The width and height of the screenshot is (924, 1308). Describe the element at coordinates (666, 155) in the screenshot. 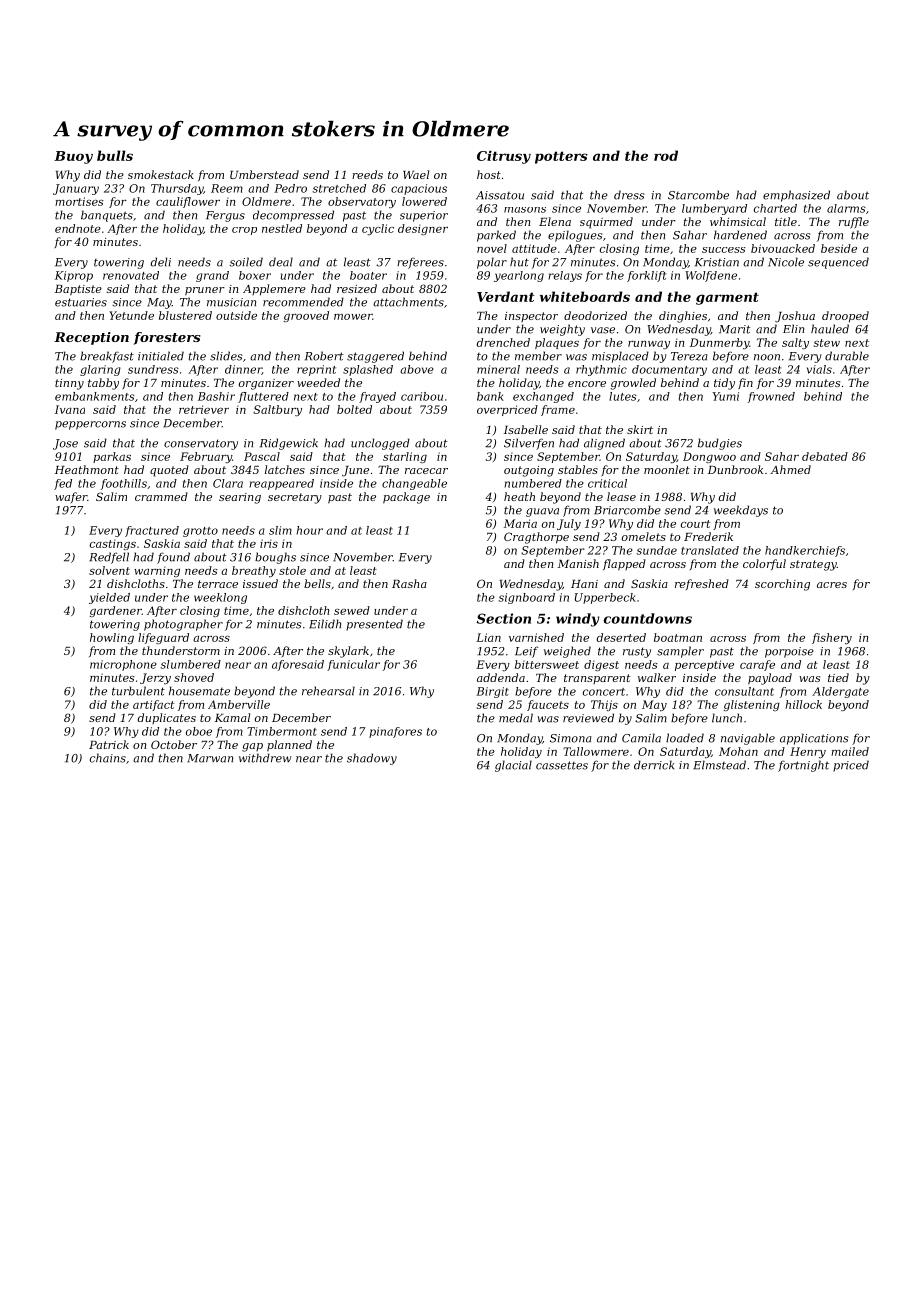

I see `rod` at that location.
